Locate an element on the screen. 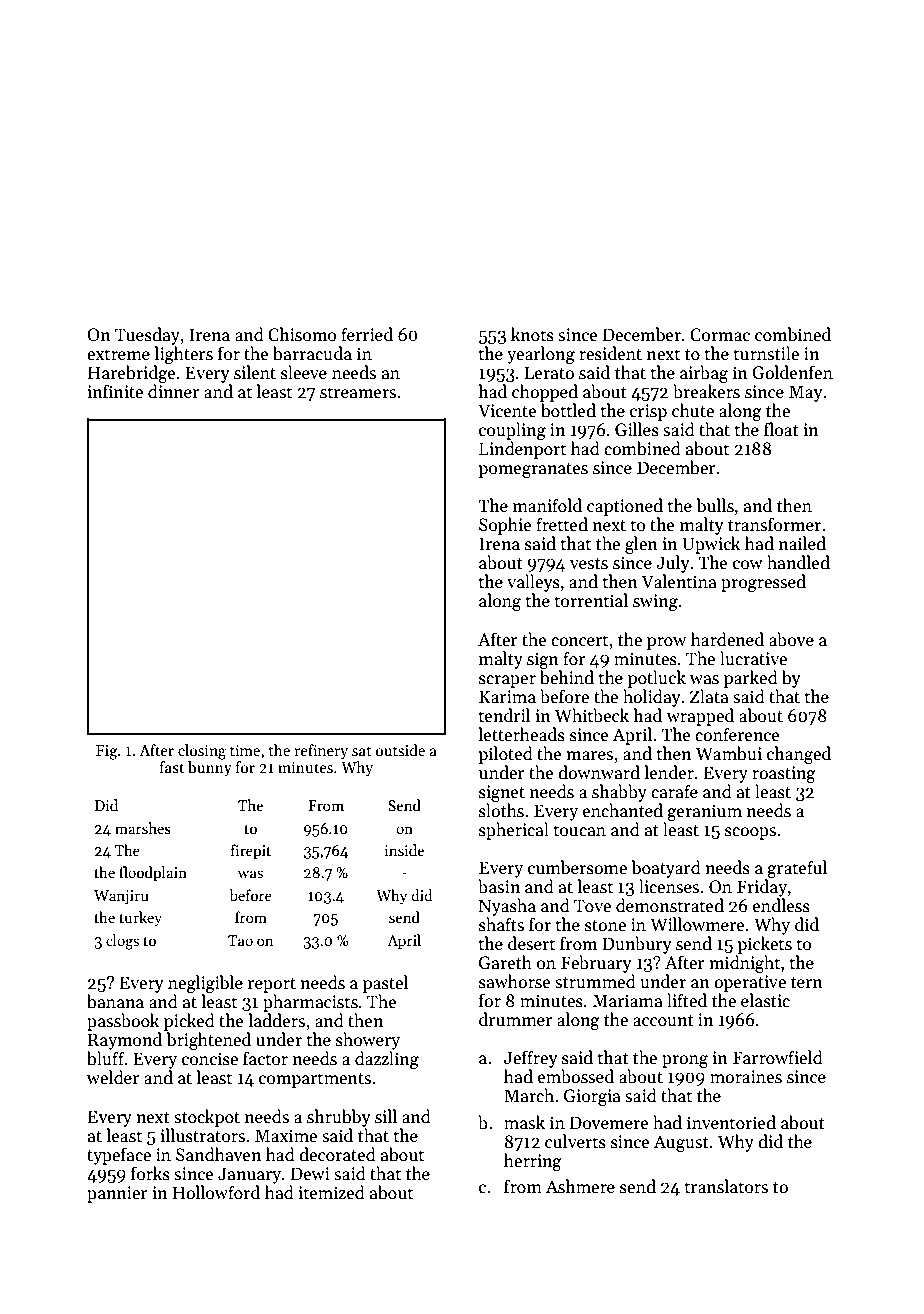 The image size is (924, 1314). infinite is located at coordinates (115, 391).
